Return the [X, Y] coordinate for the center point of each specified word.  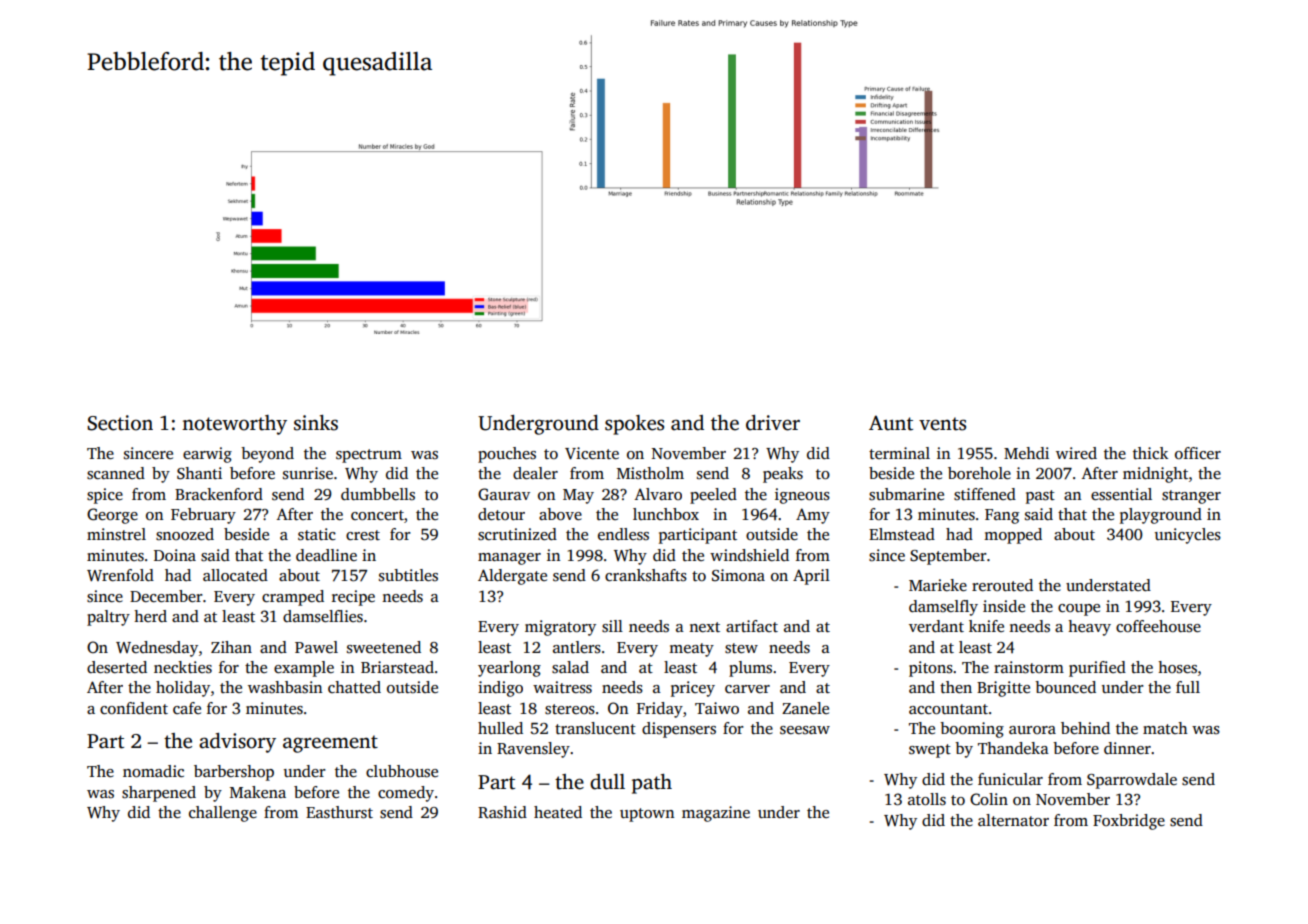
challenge [223, 814]
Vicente [592, 453]
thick [1150, 453]
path [652, 784]
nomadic [153, 771]
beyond [267, 455]
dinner [1127, 748]
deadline [326, 555]
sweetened [384, 647]
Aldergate [512, 577]
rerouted [1002, 585]
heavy [1089, 628]
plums [750, 669]
